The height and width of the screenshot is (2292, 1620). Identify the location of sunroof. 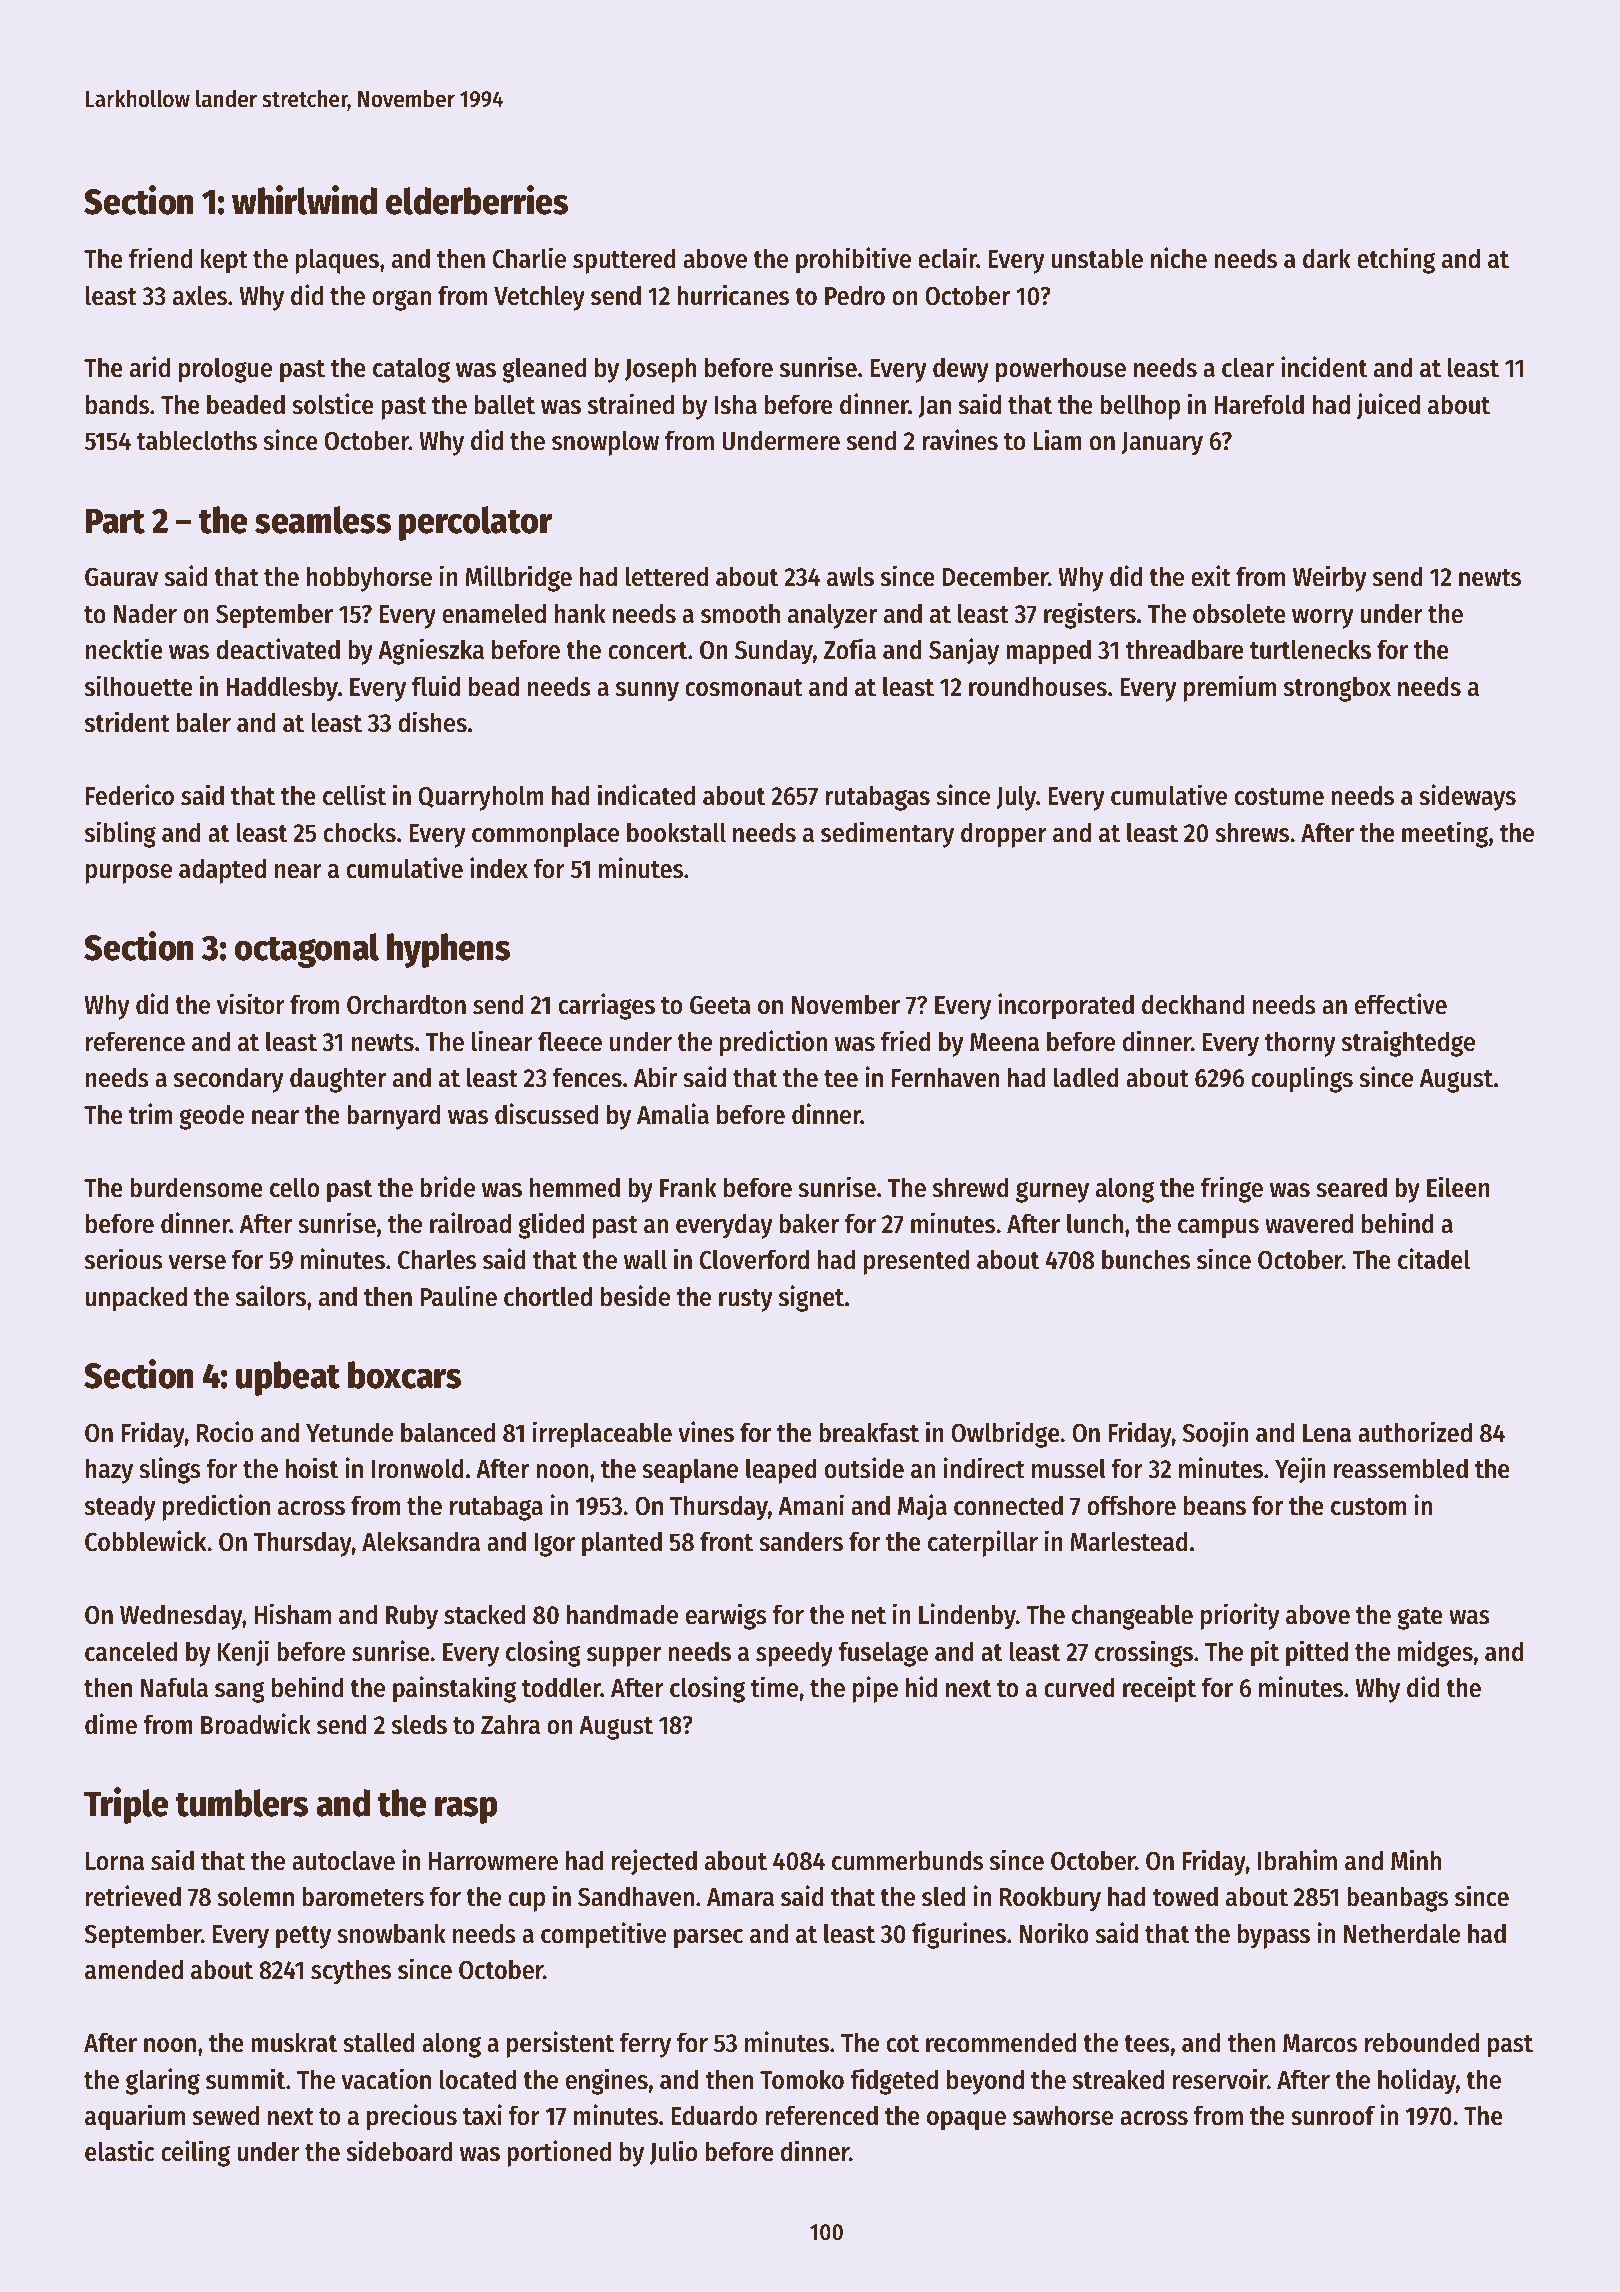
(1333, 2115).
